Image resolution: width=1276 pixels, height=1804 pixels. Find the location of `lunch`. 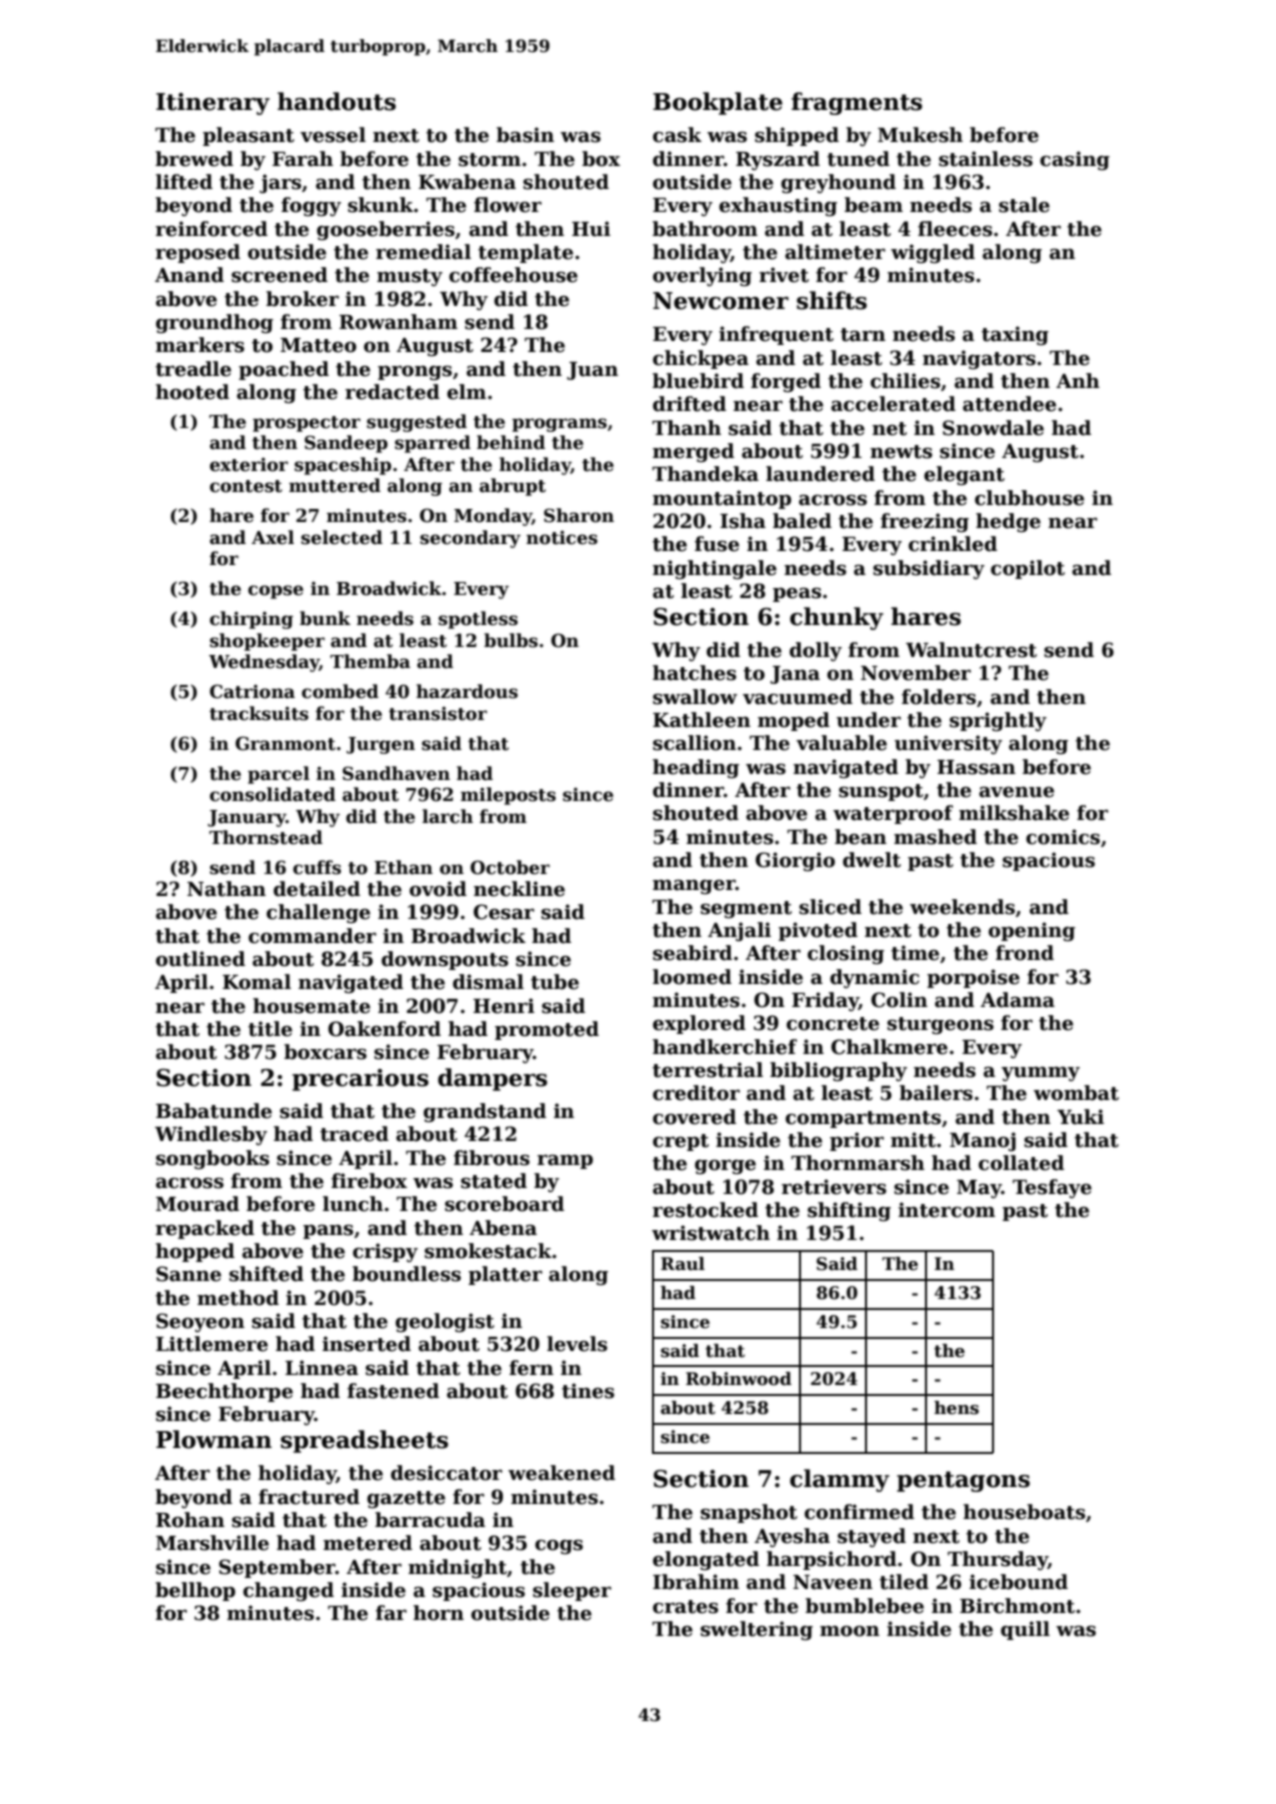

lunch is located at coordinates (353, 1204).
